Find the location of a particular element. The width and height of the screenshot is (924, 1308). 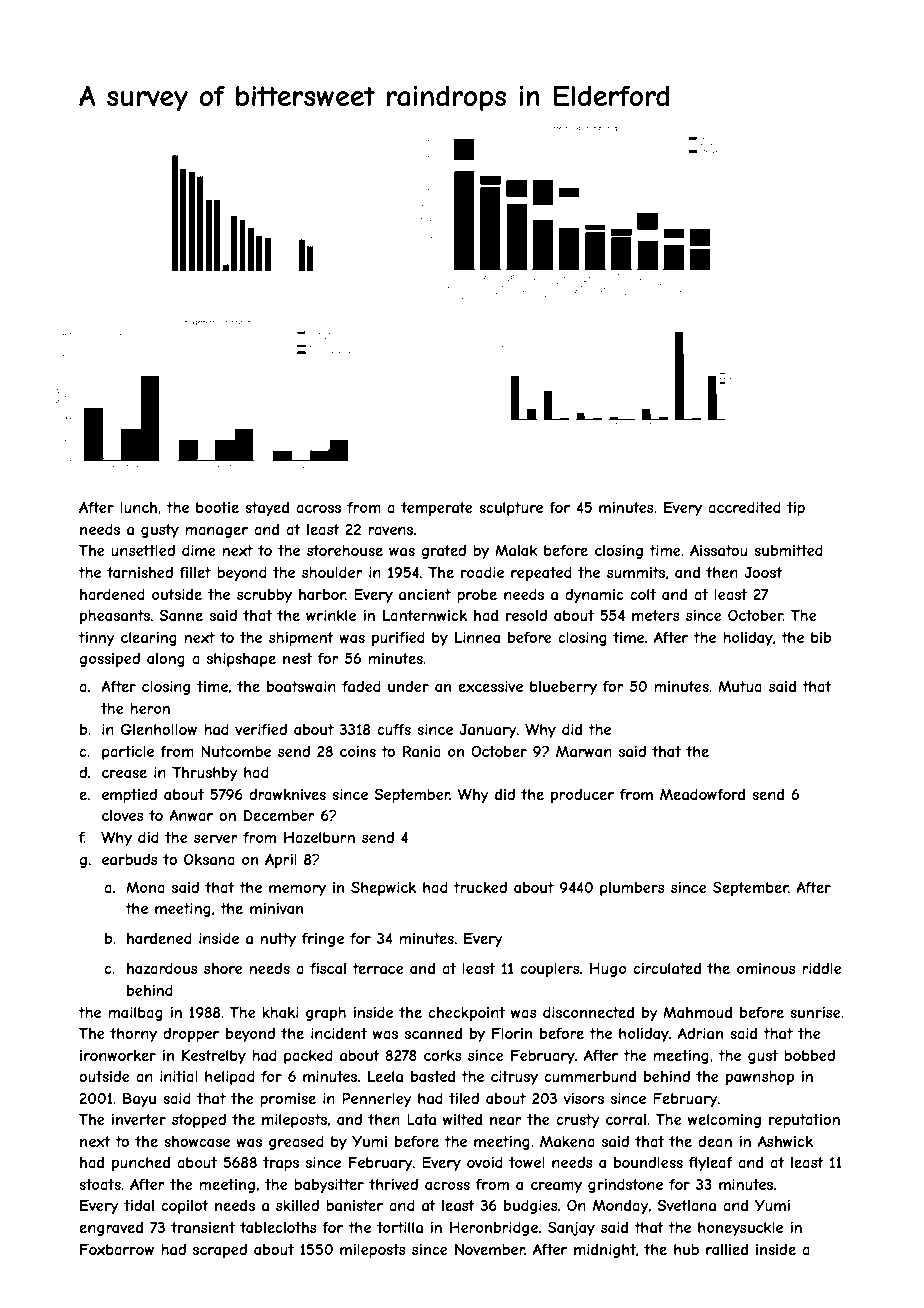

honeysuckle is located at coordinates (740, 1229).
